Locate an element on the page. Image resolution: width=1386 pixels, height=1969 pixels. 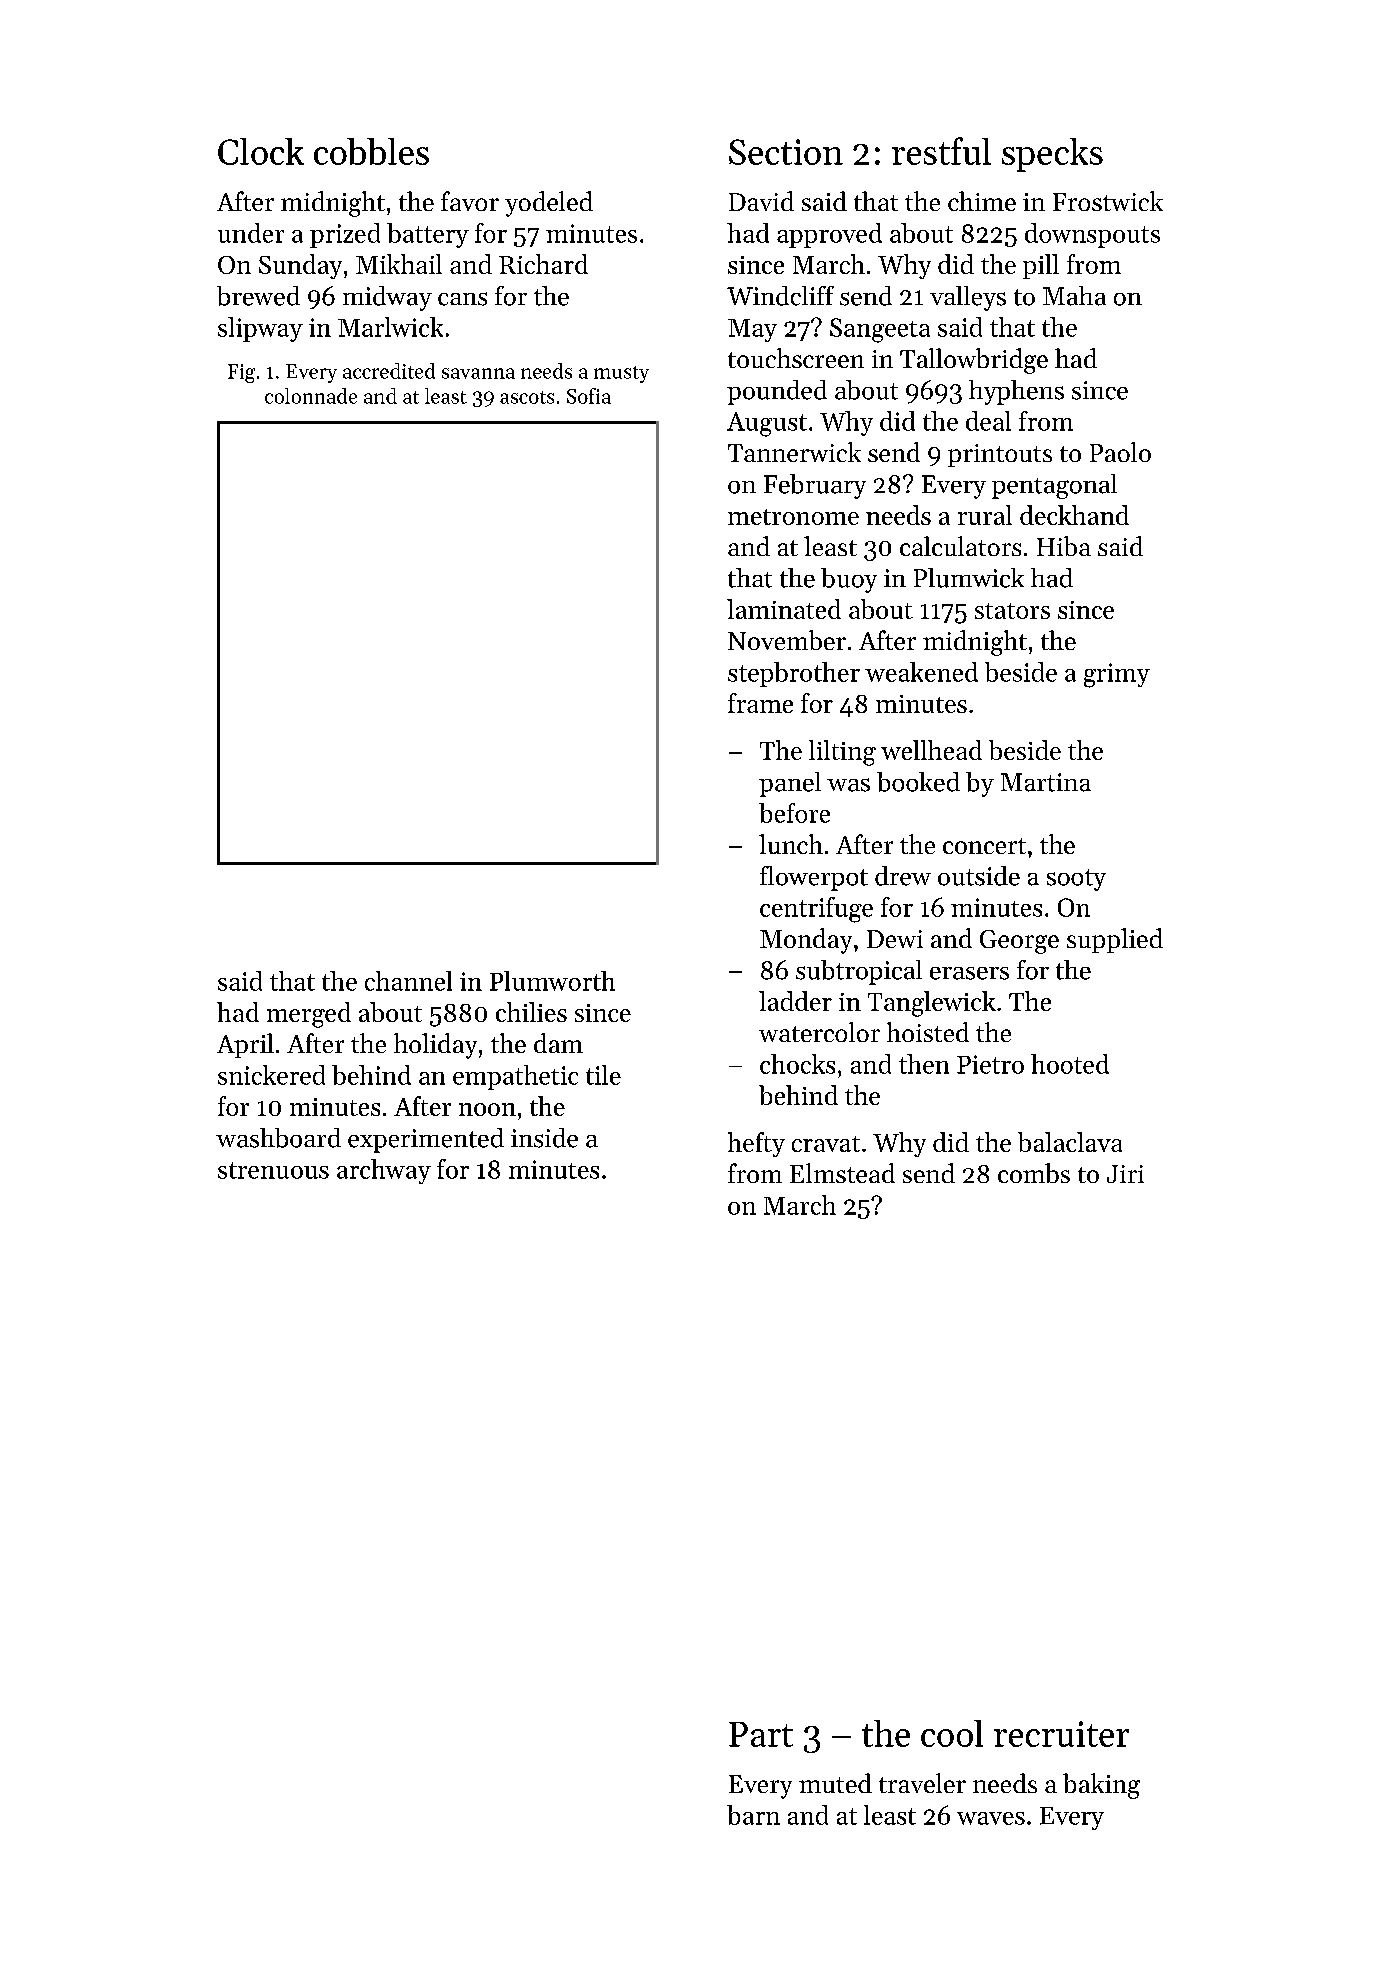
Part is located at coordinates (761, 1734).
